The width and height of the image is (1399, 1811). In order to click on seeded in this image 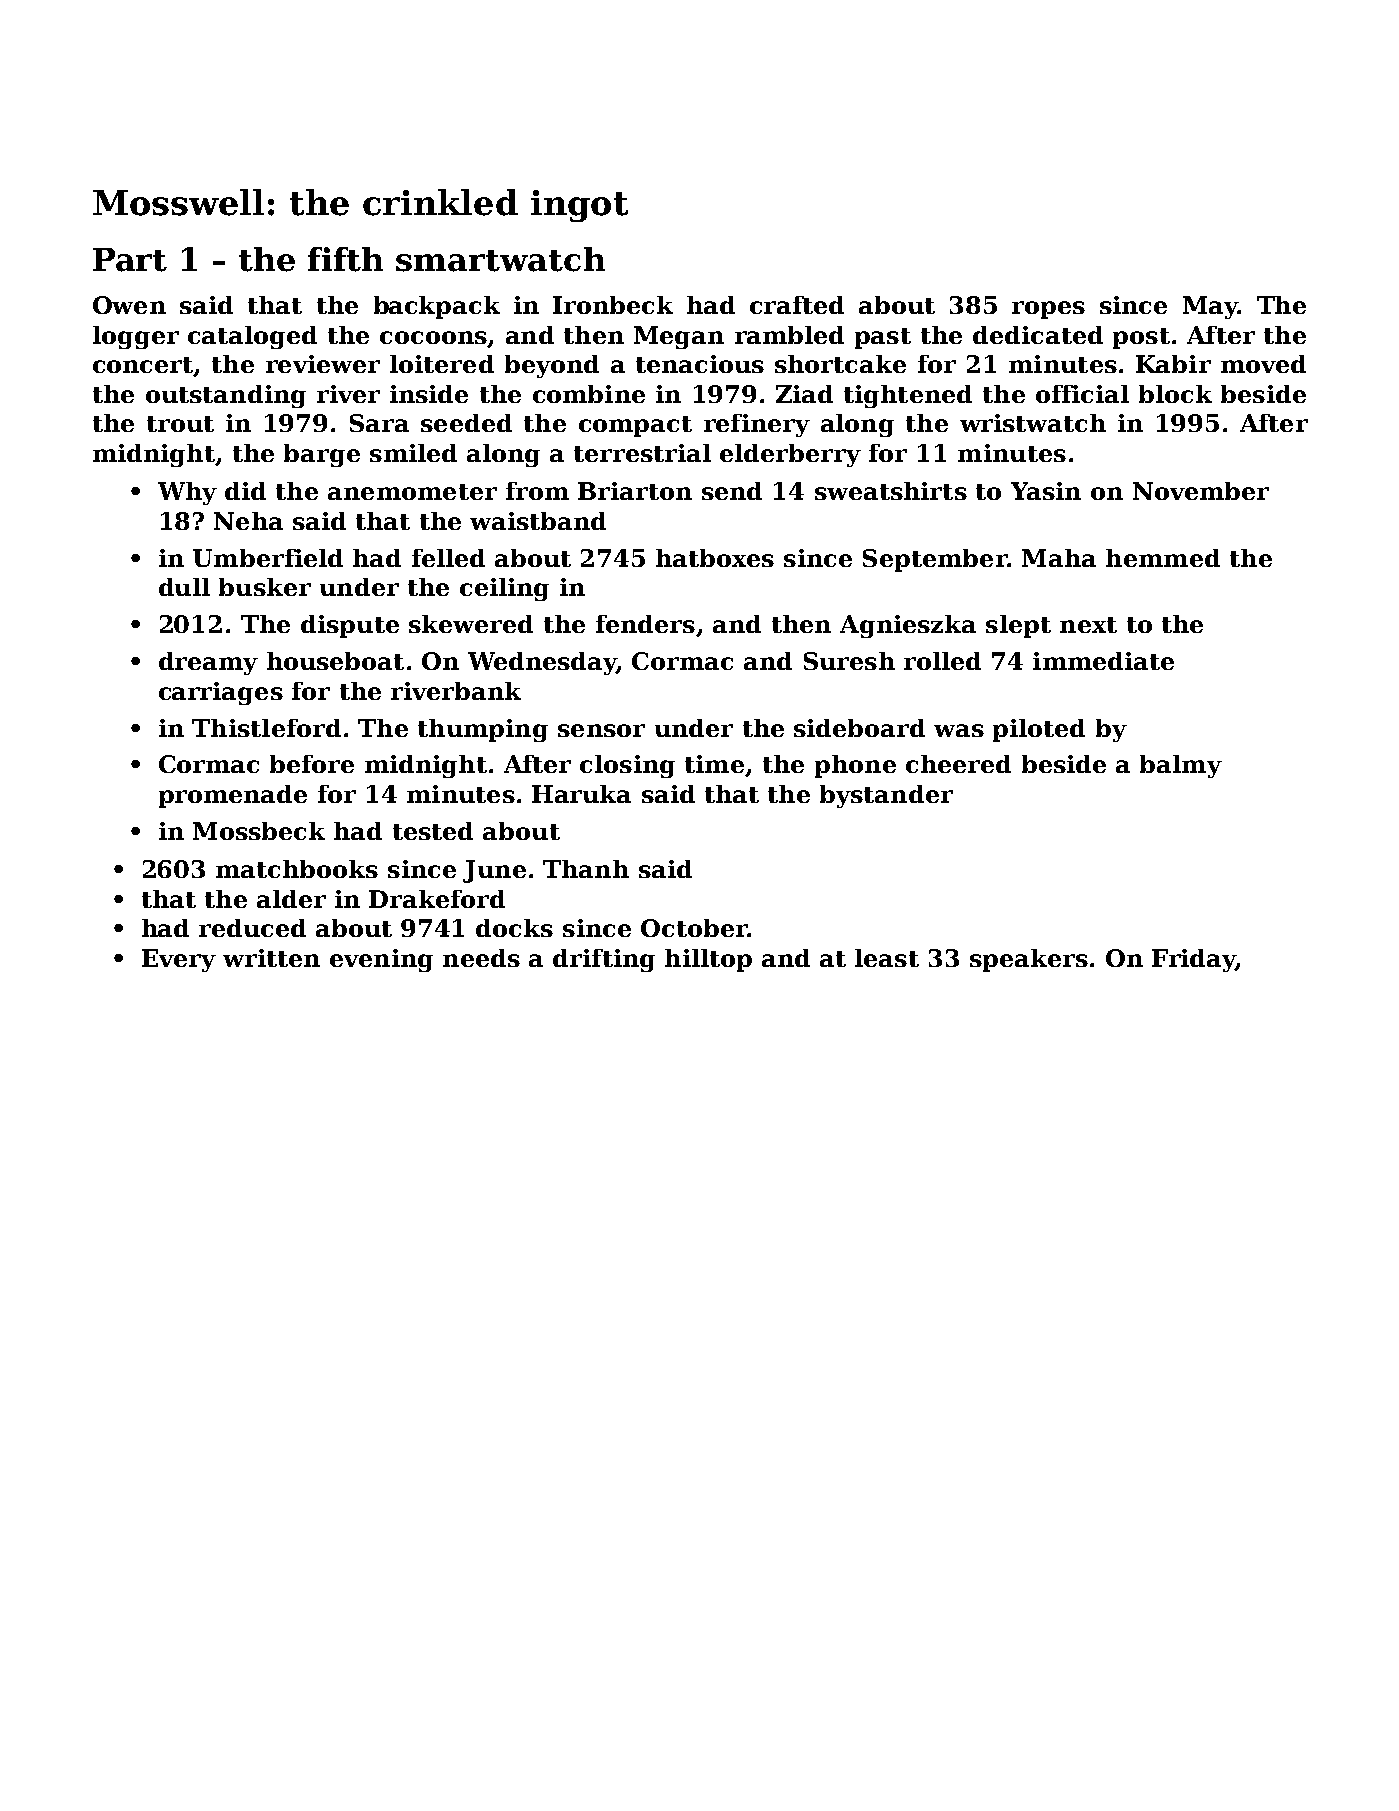, I will do `click(466, 423)`.
